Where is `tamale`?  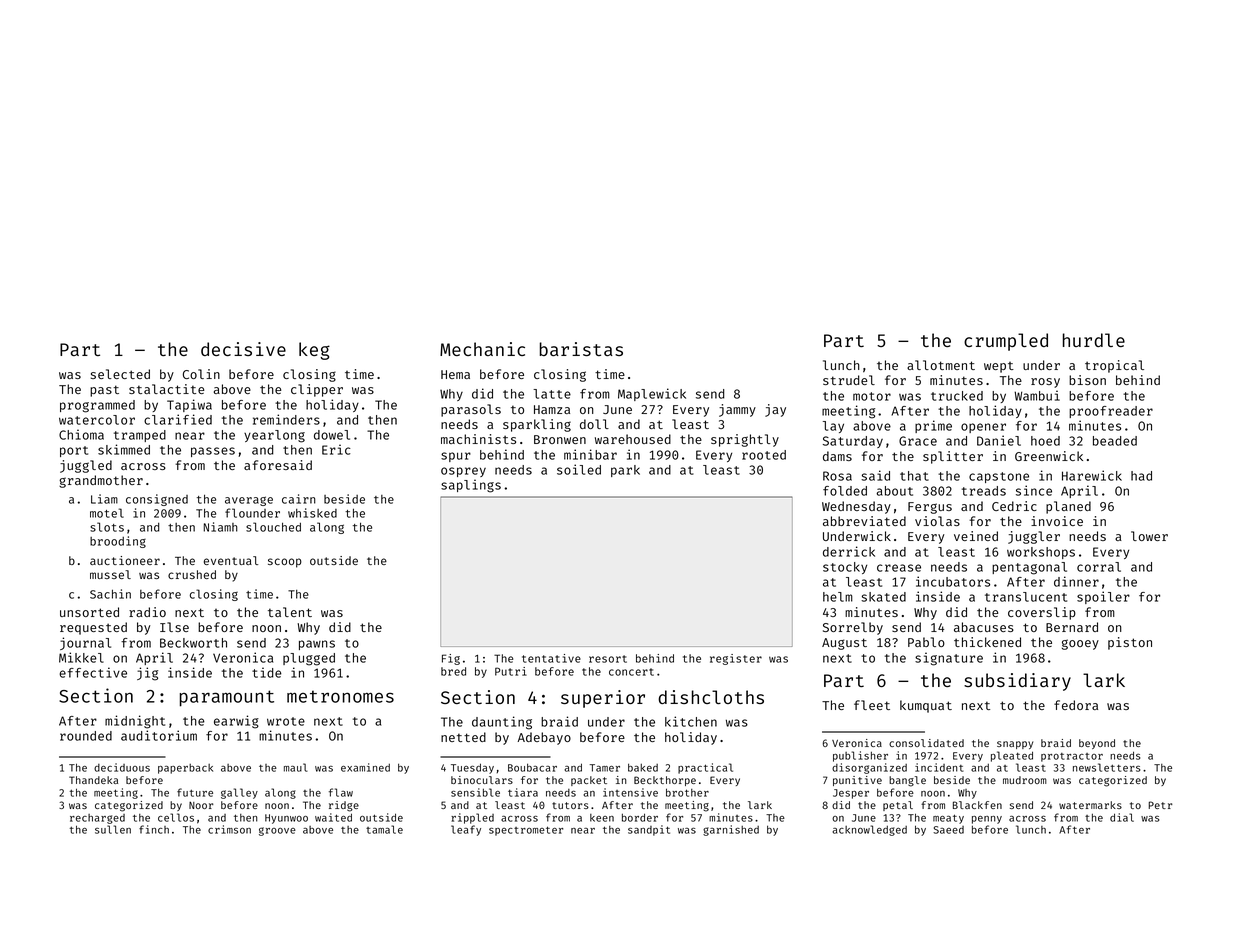
tamale is located at coordinates (384, 829).
